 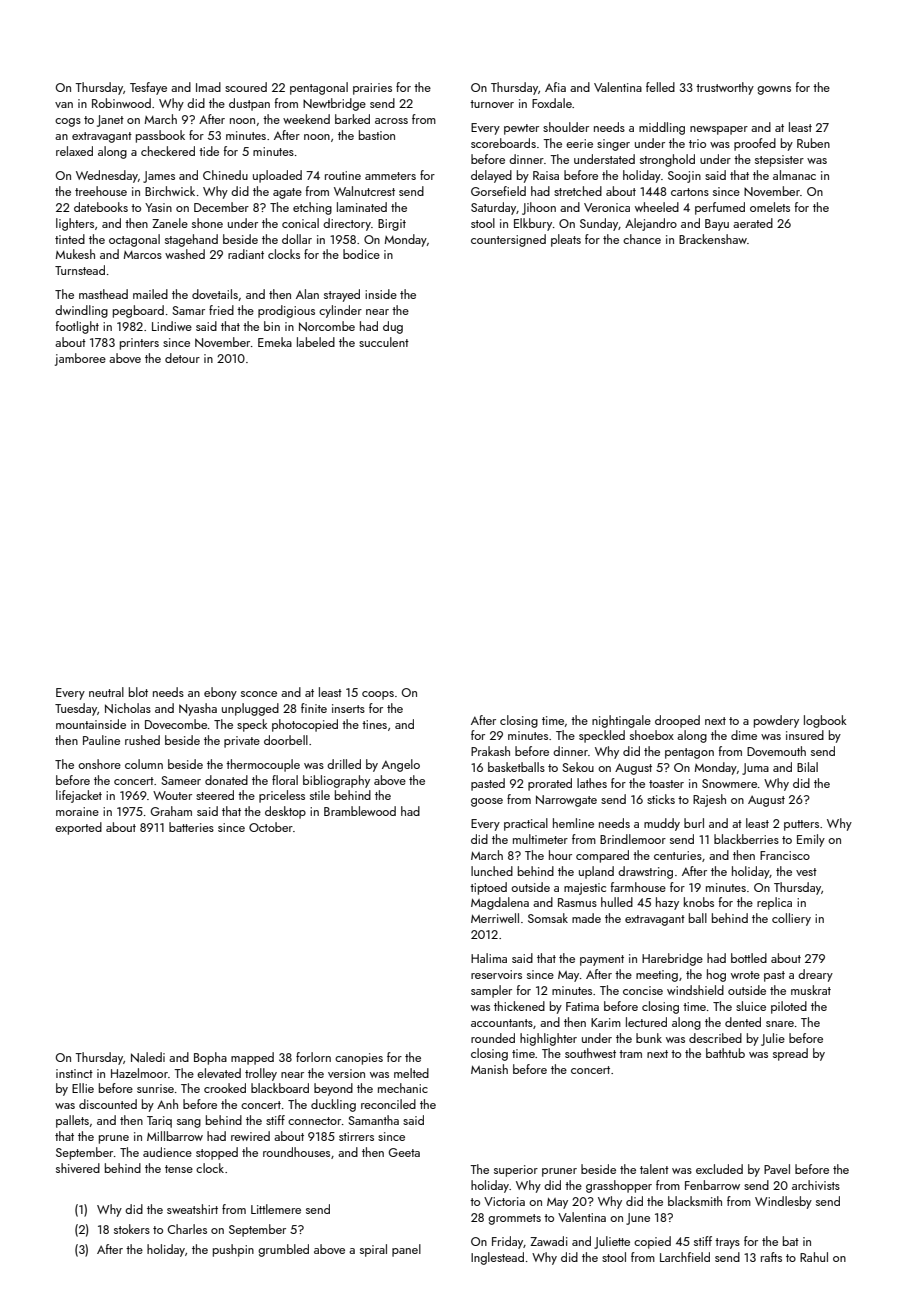 I want to click on Tuesday, so click(x=76, y=709).
